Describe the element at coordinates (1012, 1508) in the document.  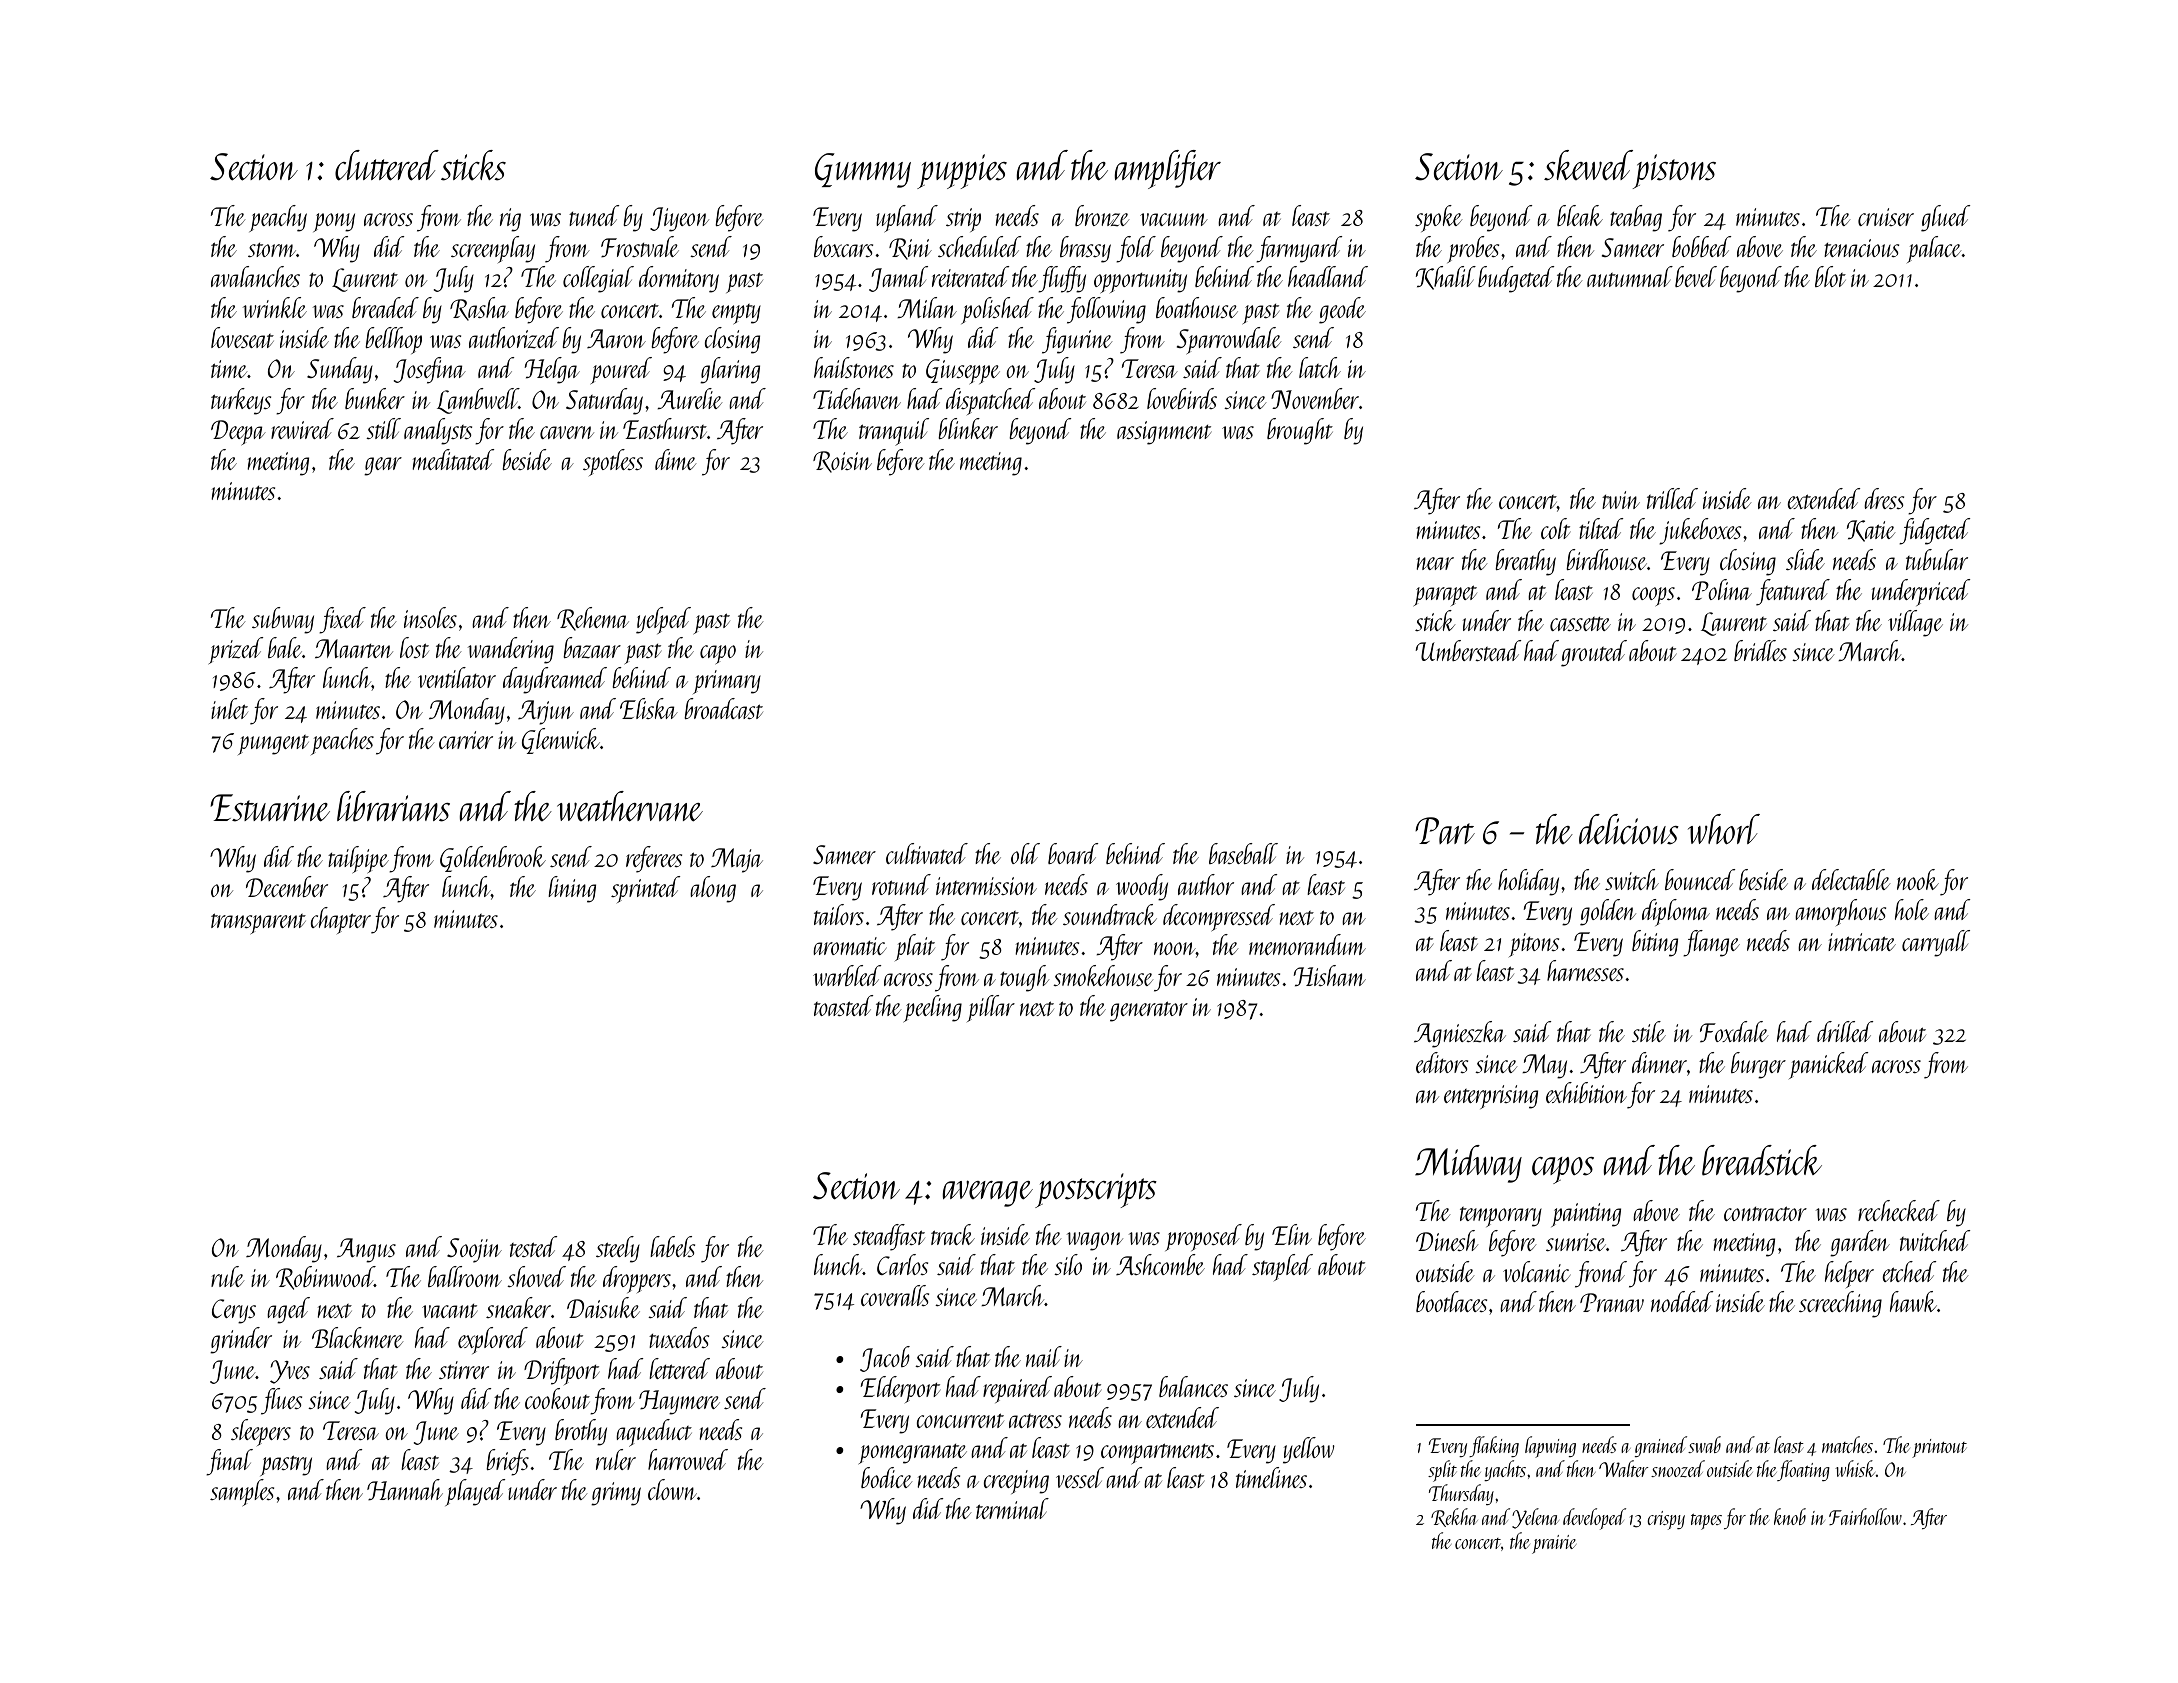
I see `terminal` at that location.
